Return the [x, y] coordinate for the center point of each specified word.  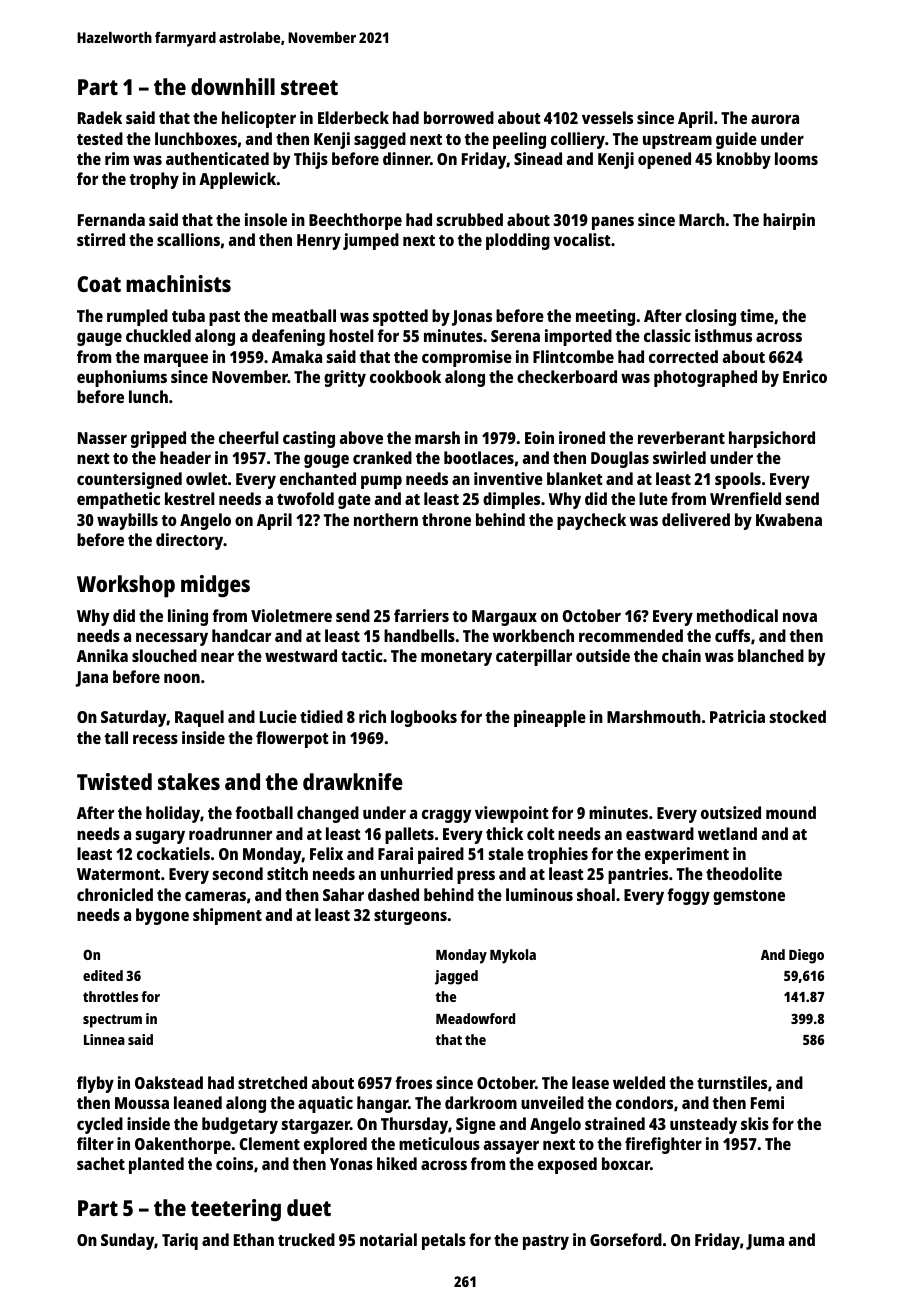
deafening [288, 337]
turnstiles [732, 1082]
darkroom [481, 1102]
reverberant [681, 437]
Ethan [254, 1239]
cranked [382, 457]
